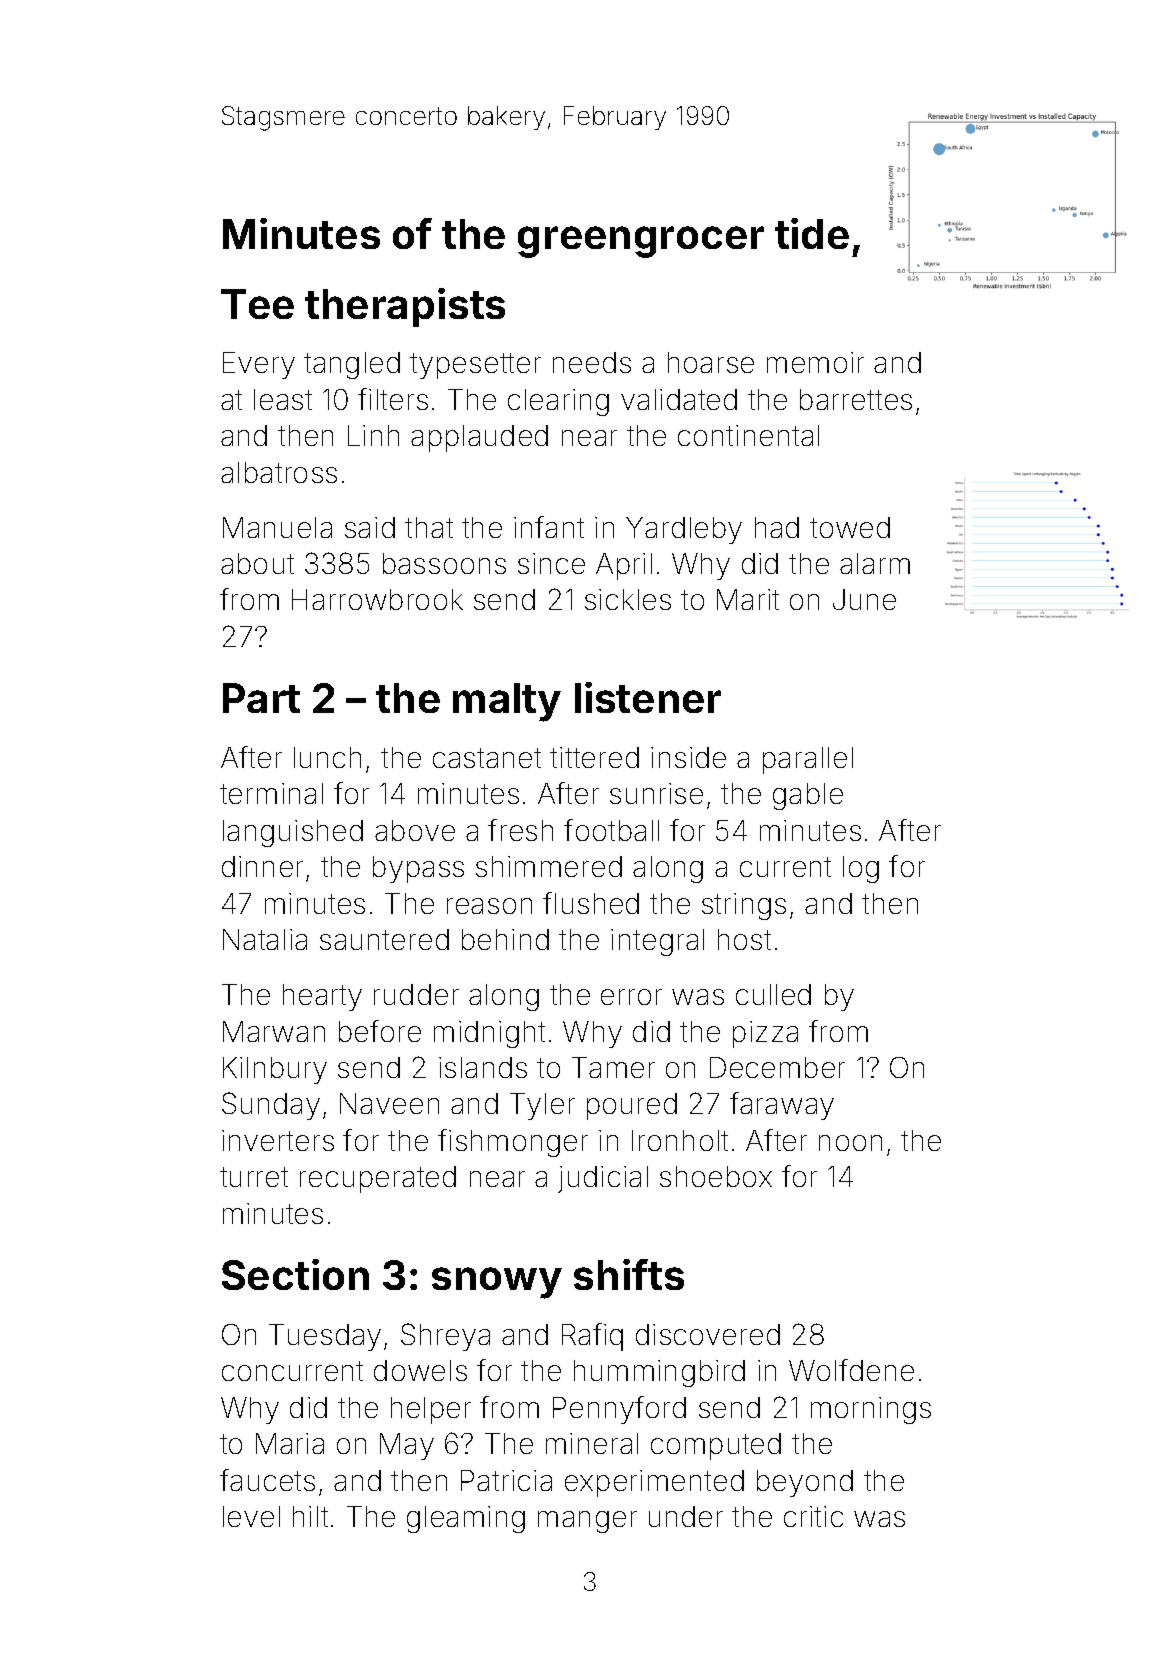 The width and height of the screenshot is (1165, 1654). Describe the element at coordinates (290, 1443) in the screenshot. I see `Maria` at that location.
